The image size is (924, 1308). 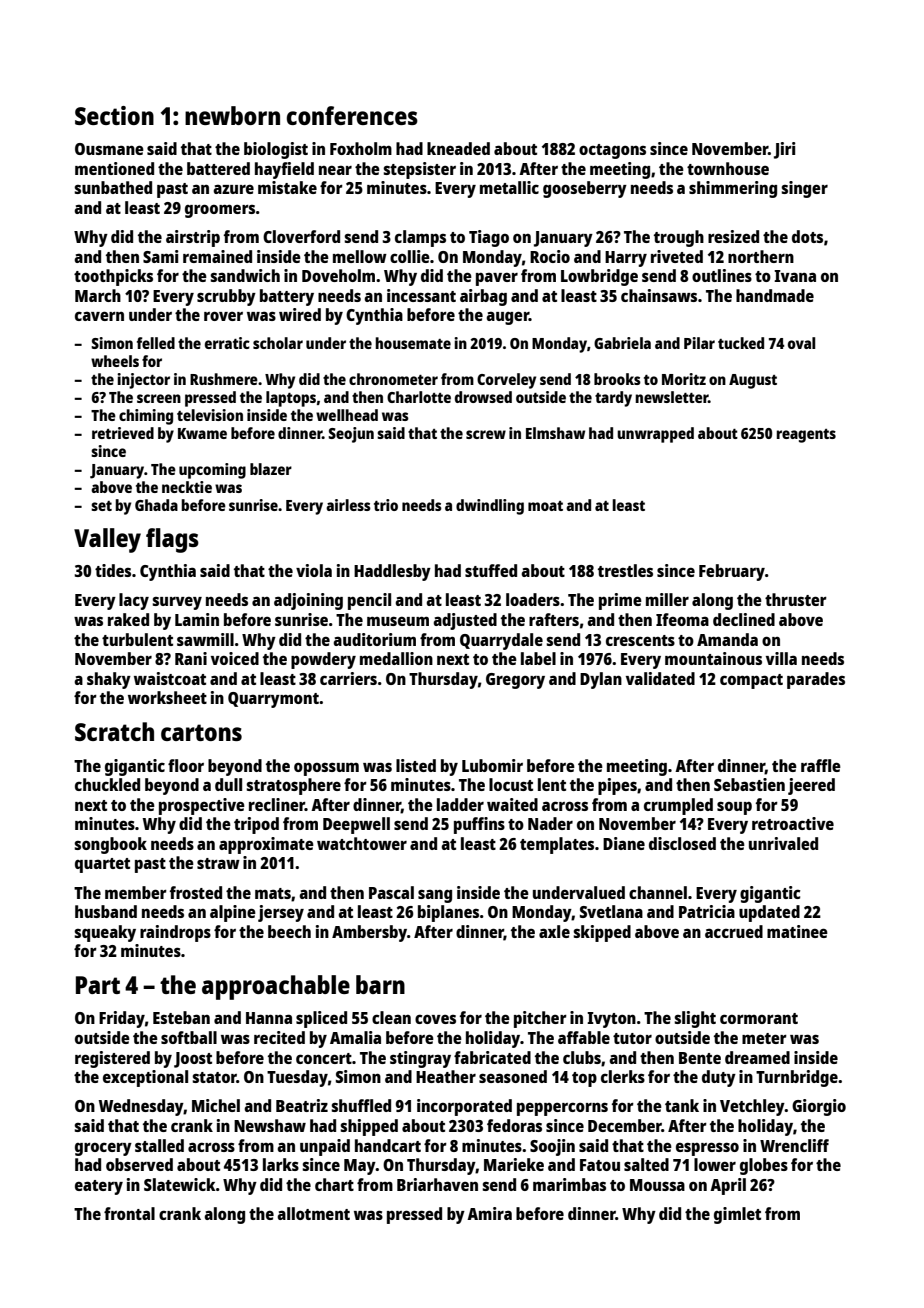 What do you see at coordinates (657, 1185) in the document?
I see `Moussa` at bounding box center [657, 1185].
